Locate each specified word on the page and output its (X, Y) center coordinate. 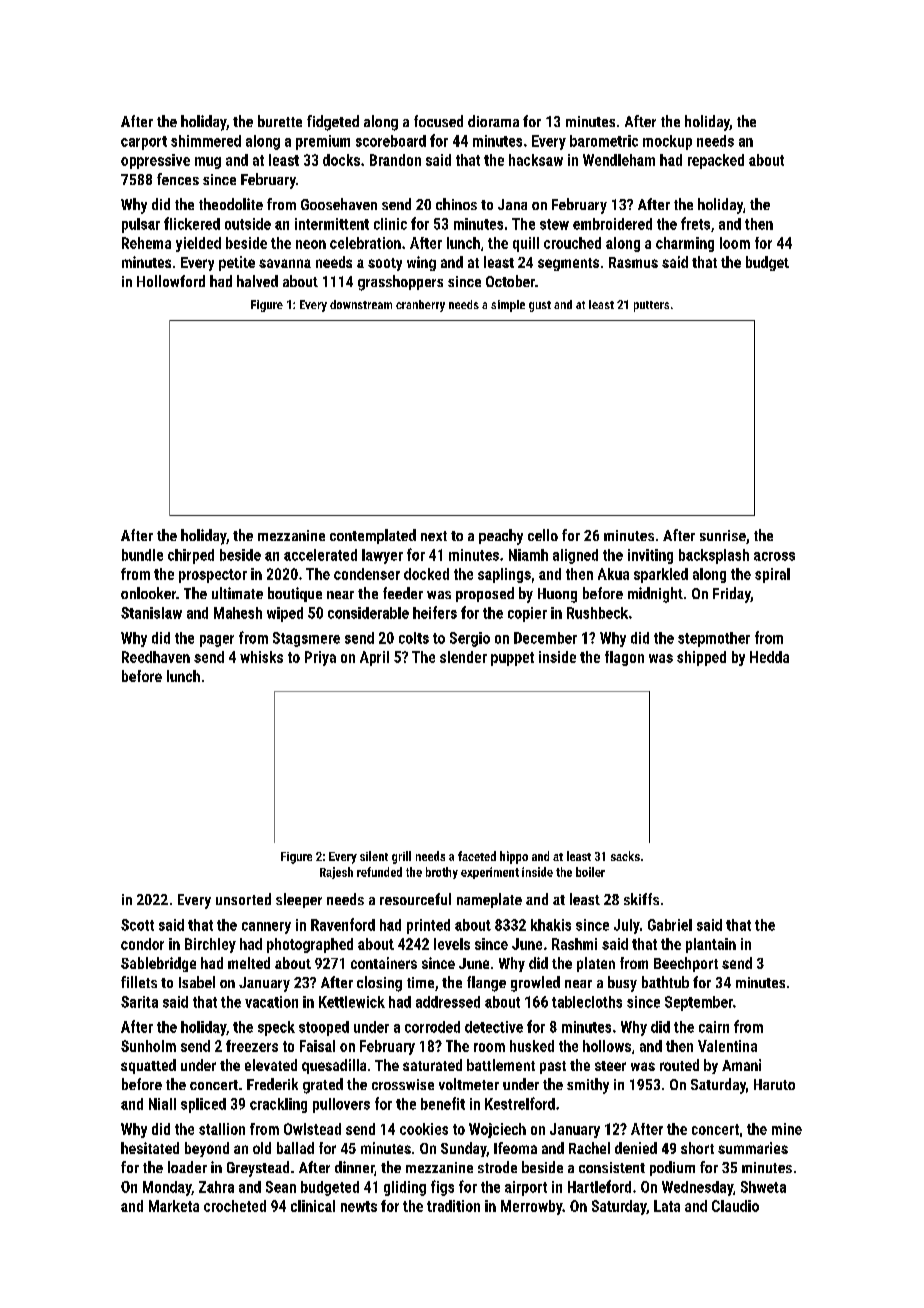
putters (651, 306)
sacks (625, 856)
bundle (142, 555)
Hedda (769, 657)
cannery (266, 928)
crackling (278, 1105)
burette (280, 121)
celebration (365, 243)
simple (508, 306)
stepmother (714, 639)
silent (374, 856)
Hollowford (171, 281)
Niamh (528, 555)
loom (735, 243)
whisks (261, 657)
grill (401, 857)
